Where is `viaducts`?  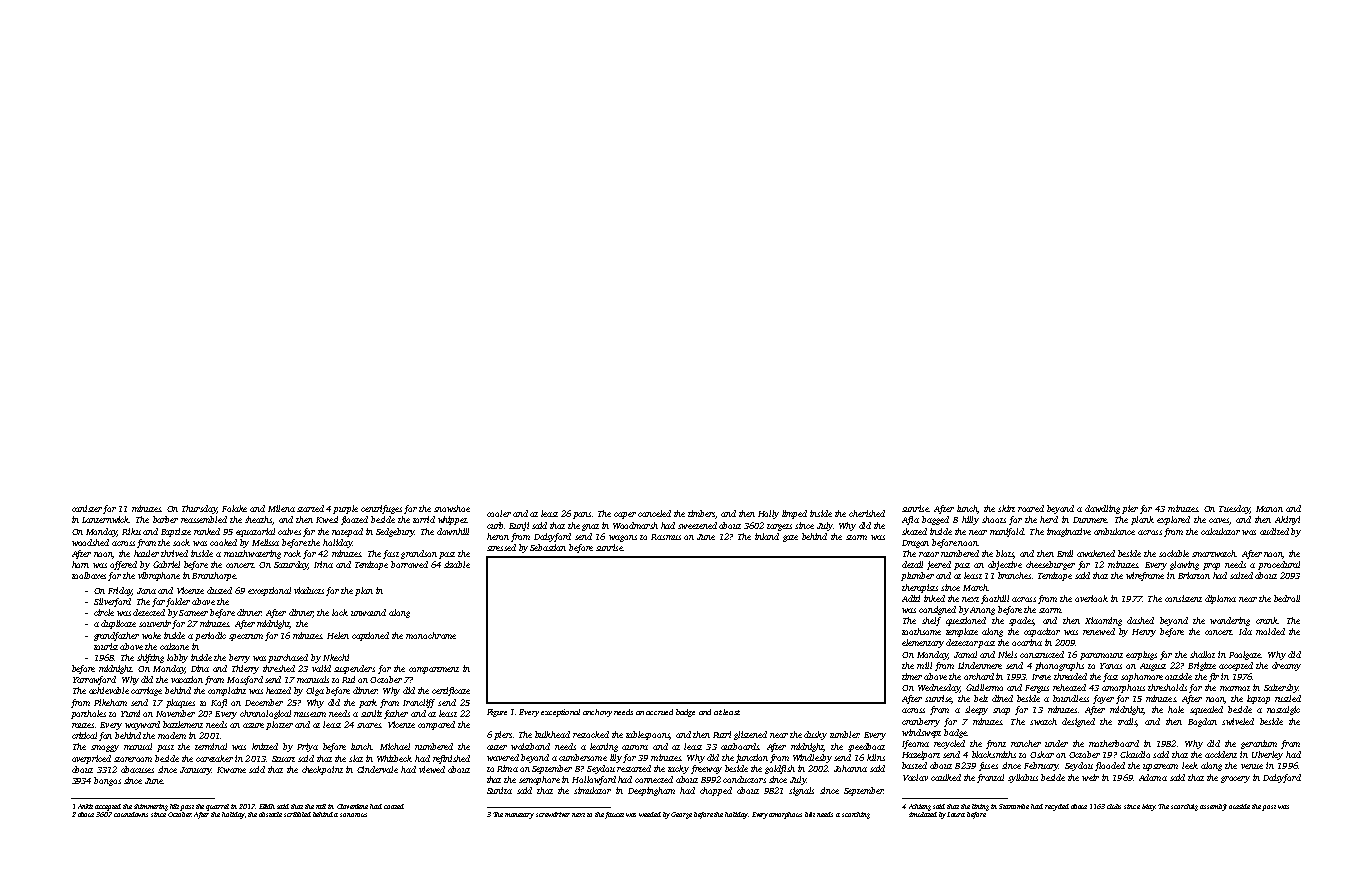 viaducts is located at coordinates (309, 590).
